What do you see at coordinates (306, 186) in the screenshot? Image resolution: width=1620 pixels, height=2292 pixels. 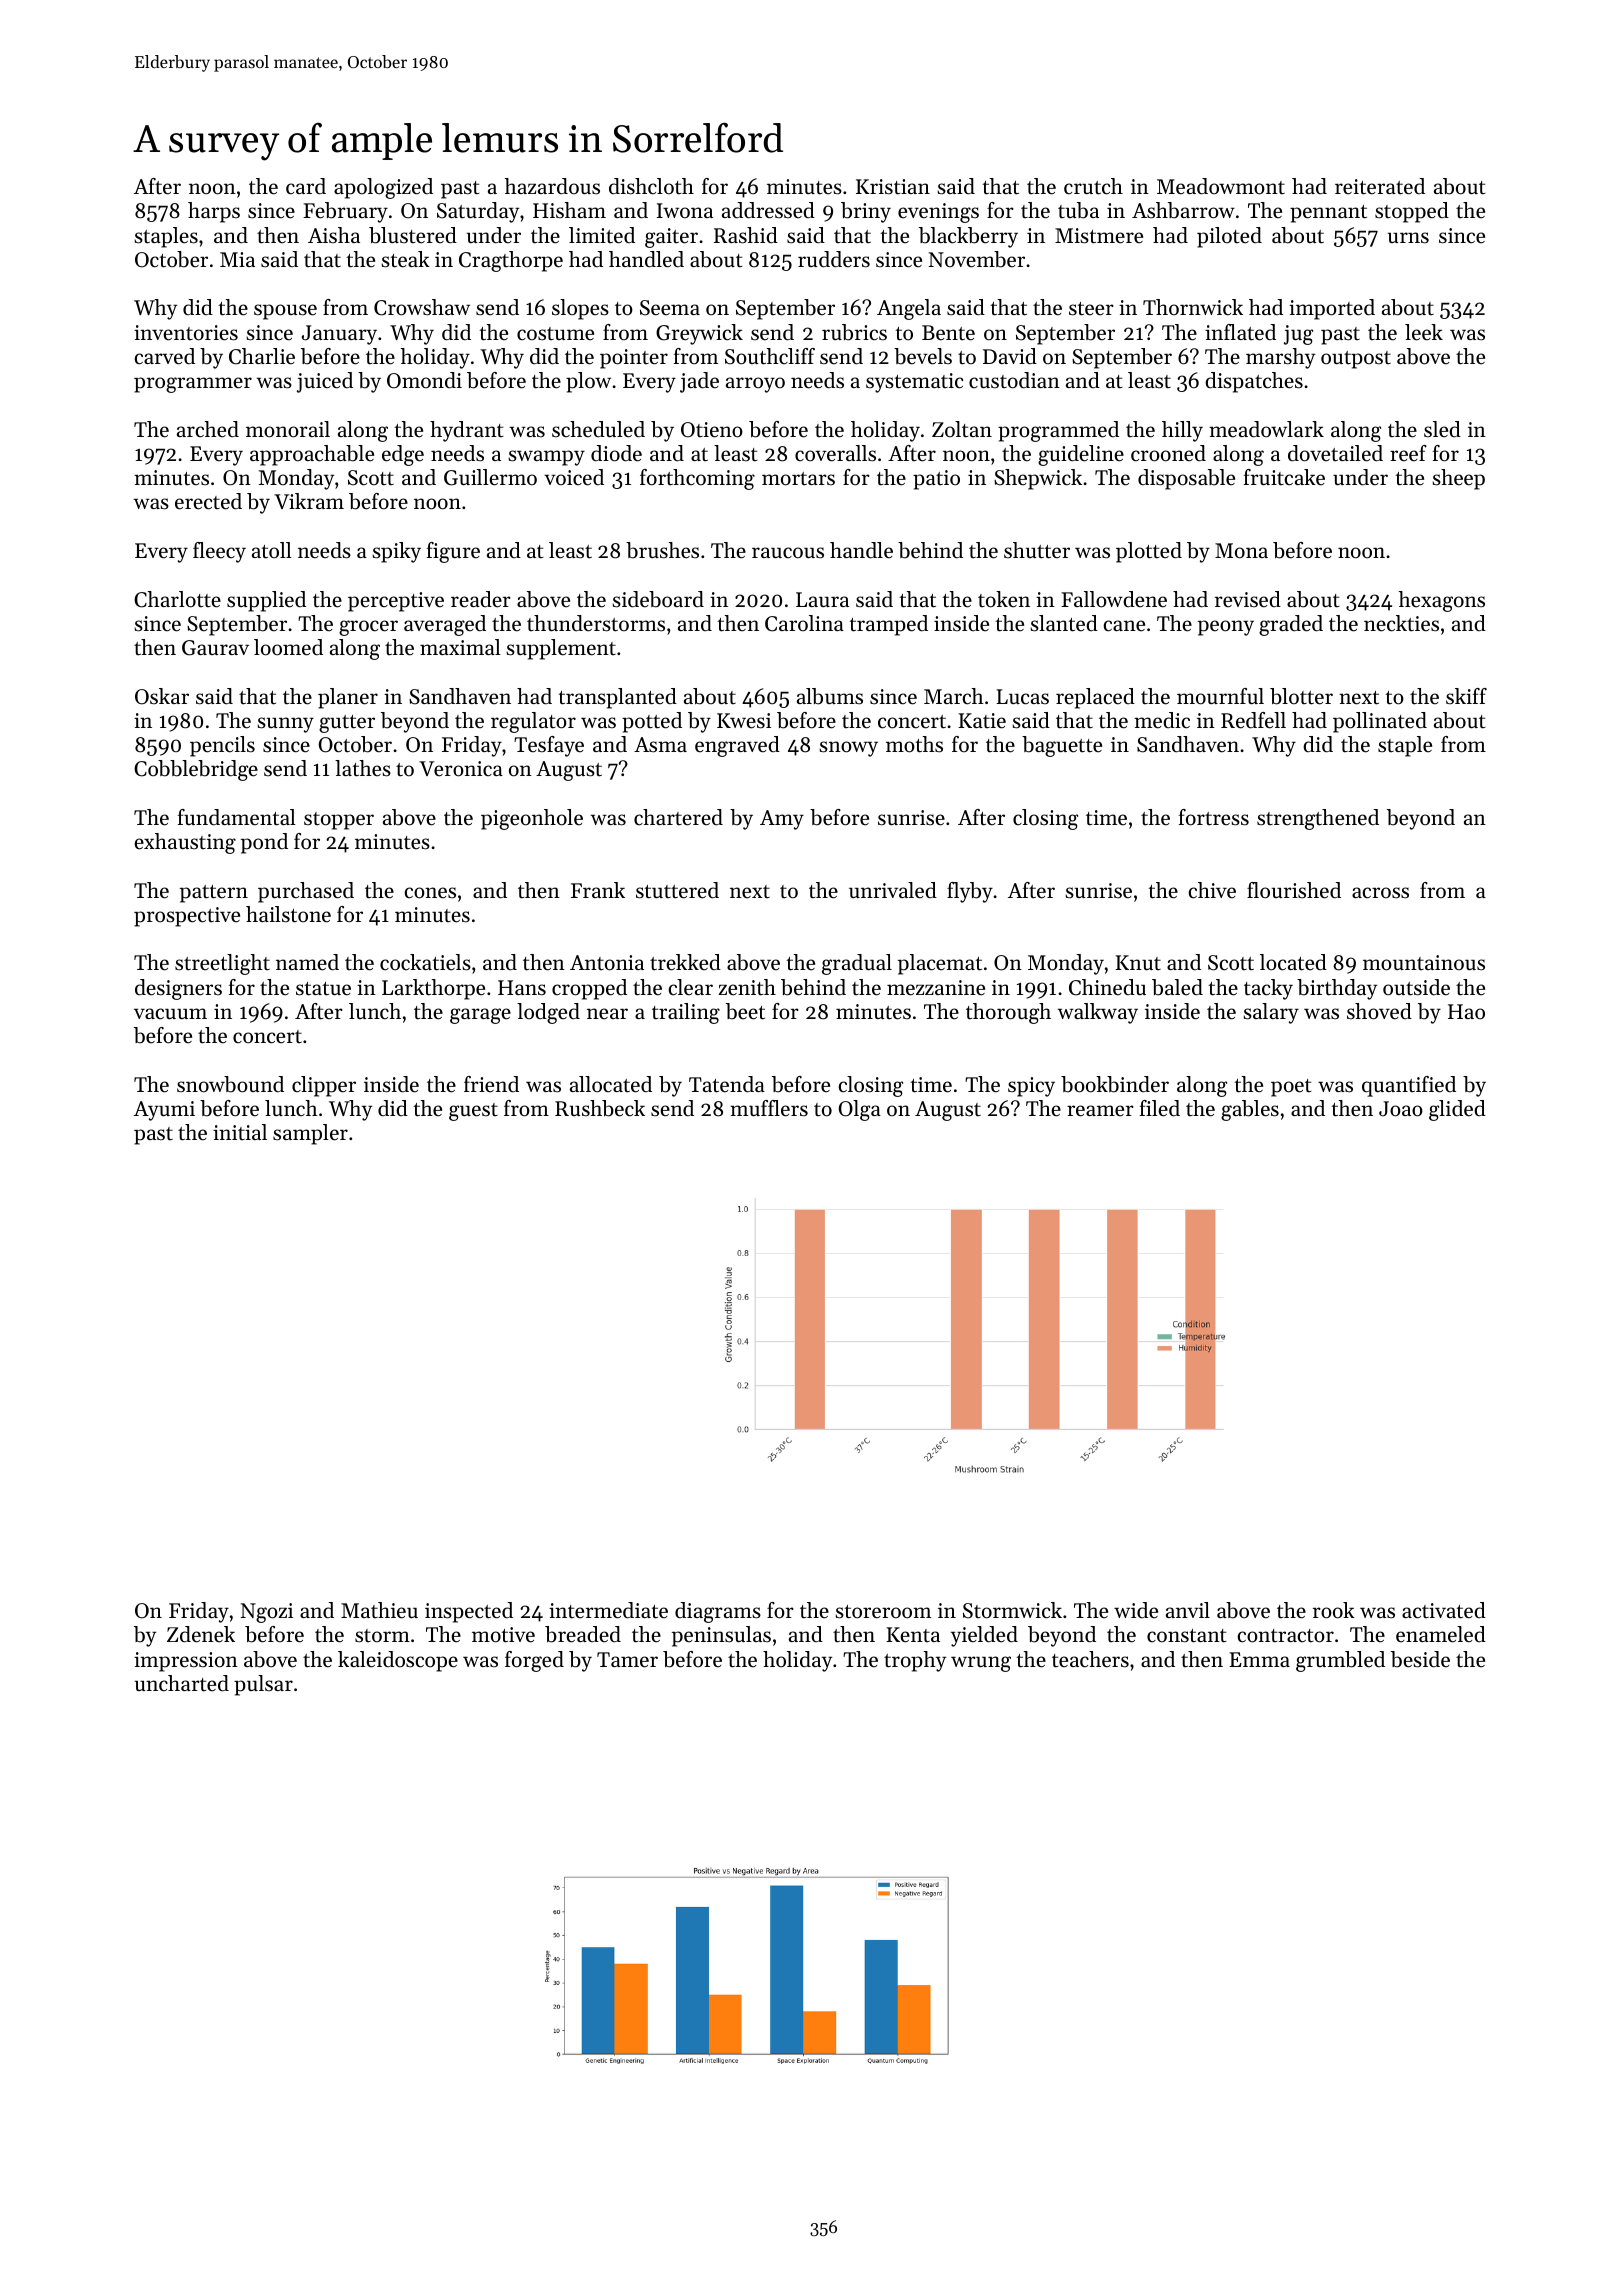 I see `card` at bounding box center [306, 186].
